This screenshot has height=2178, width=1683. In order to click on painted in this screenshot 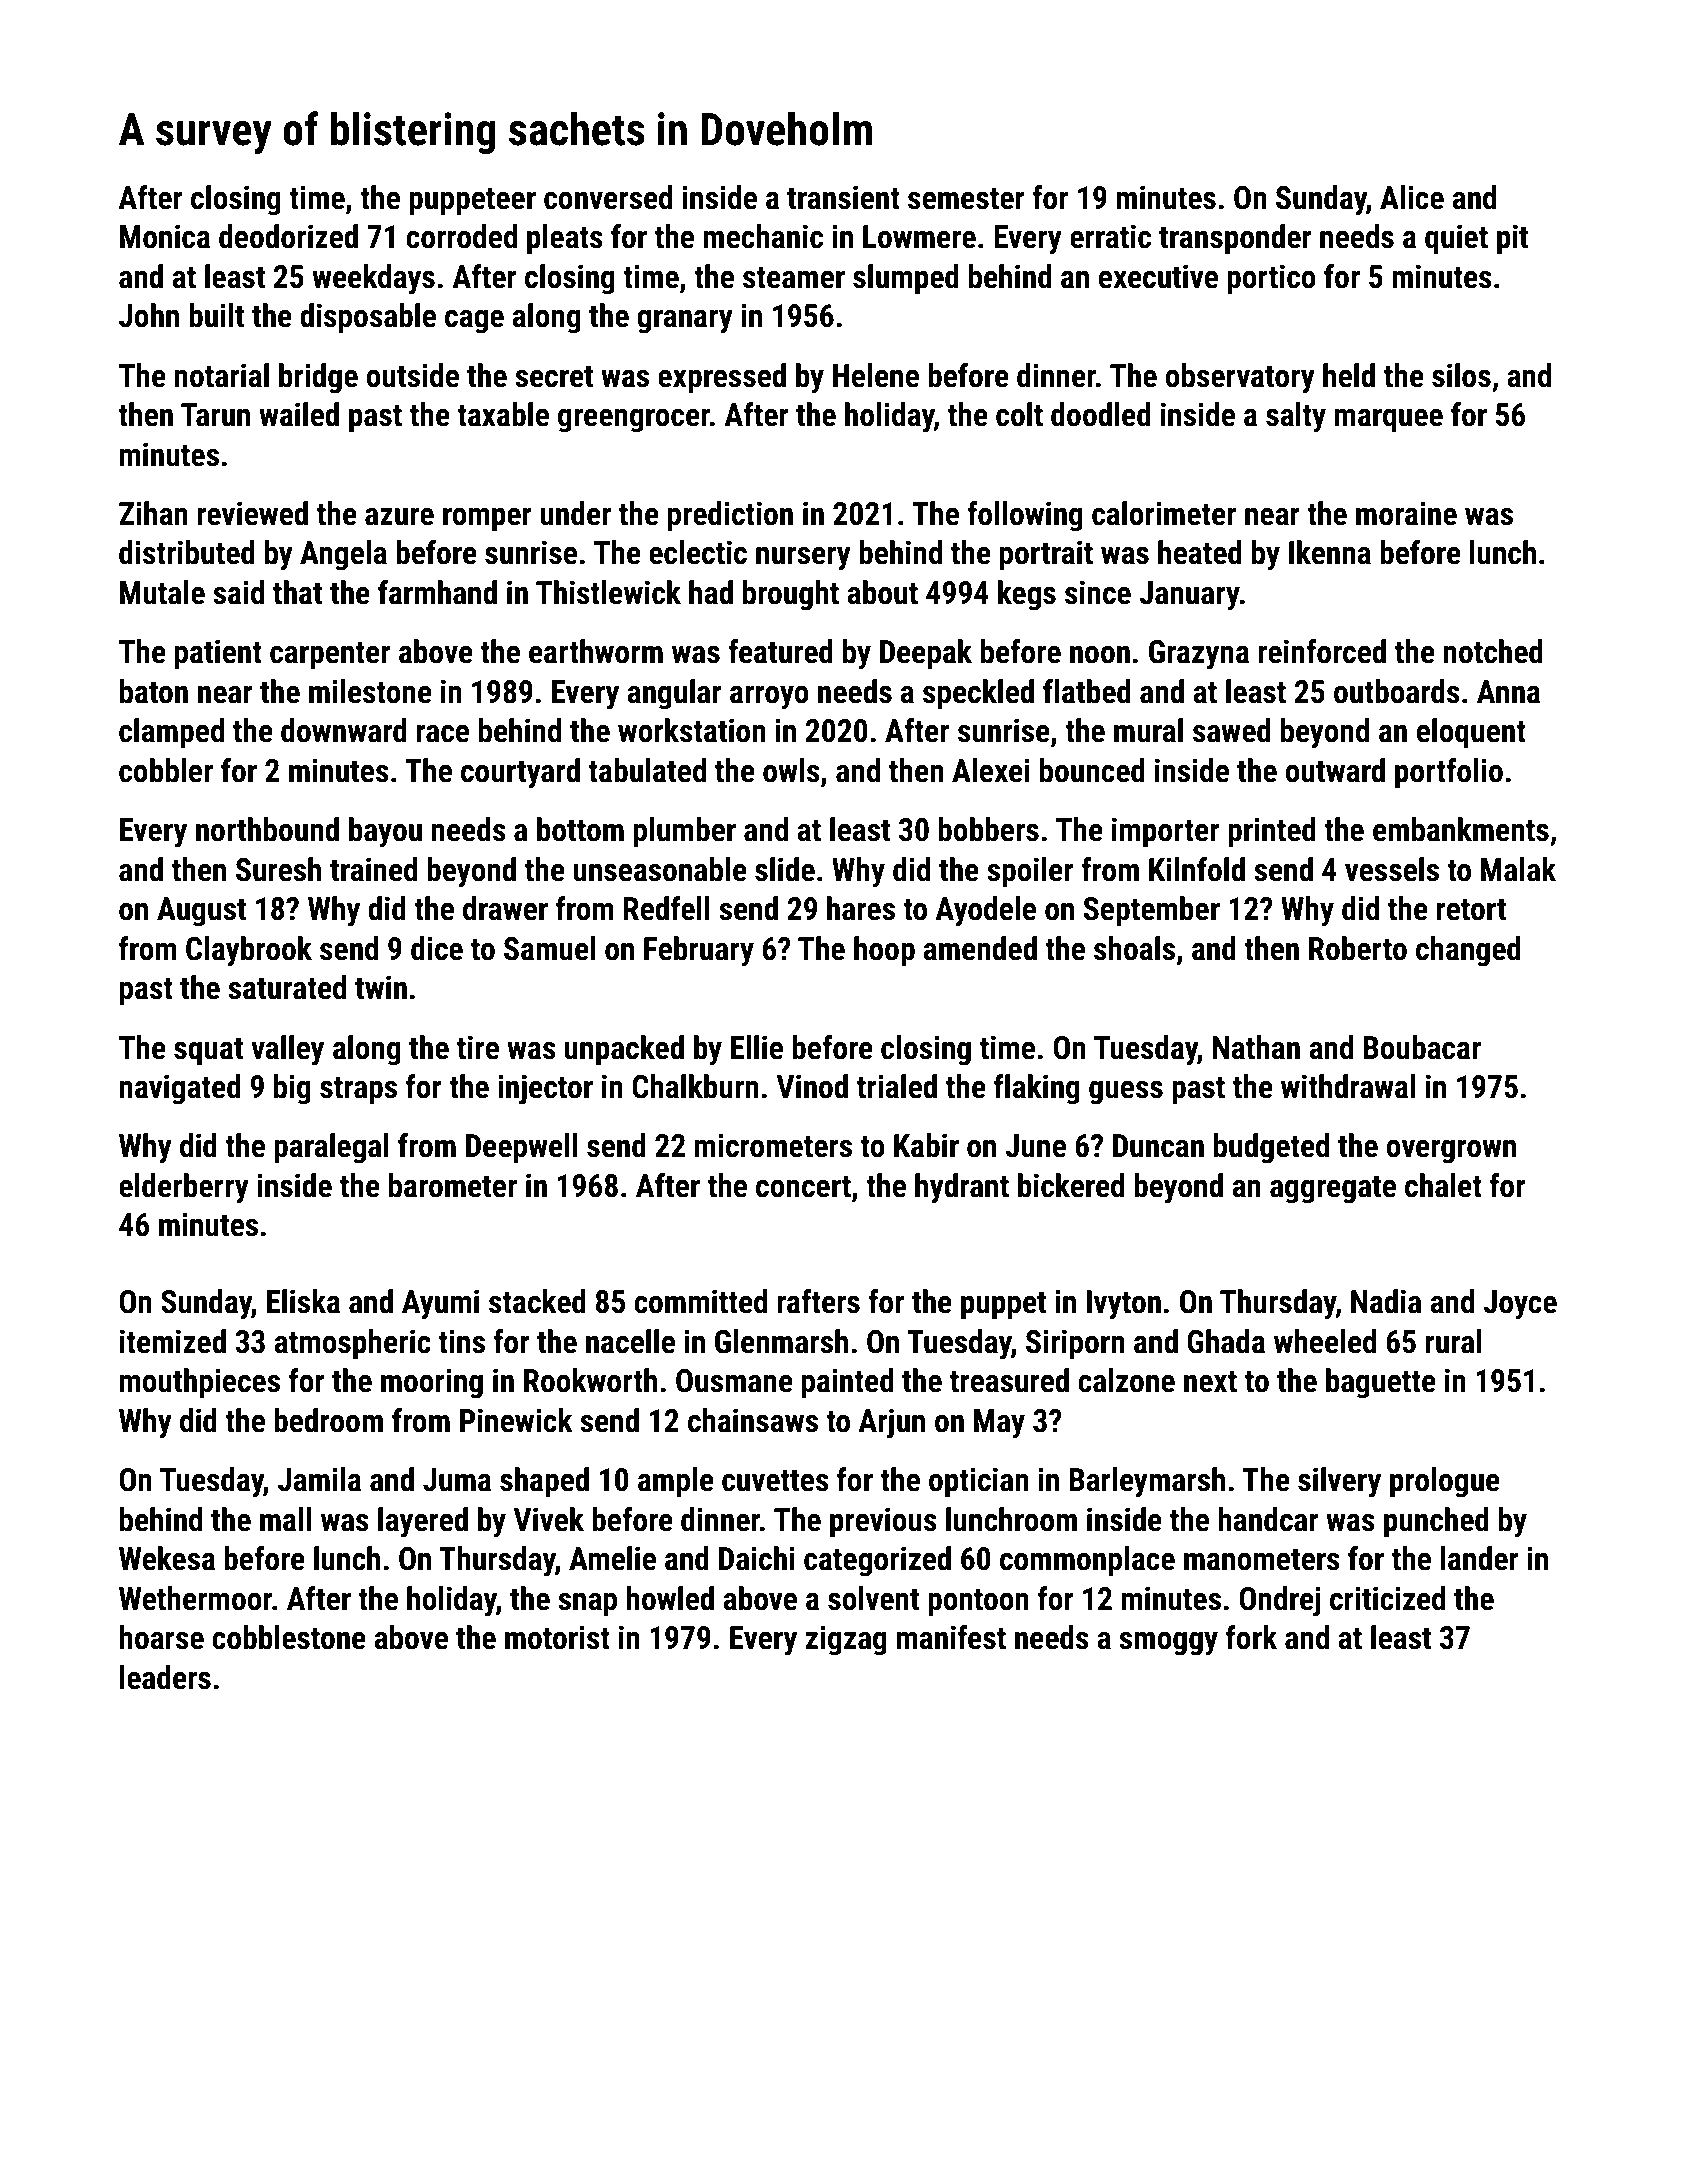, I will do `click(848, 1383)`.
